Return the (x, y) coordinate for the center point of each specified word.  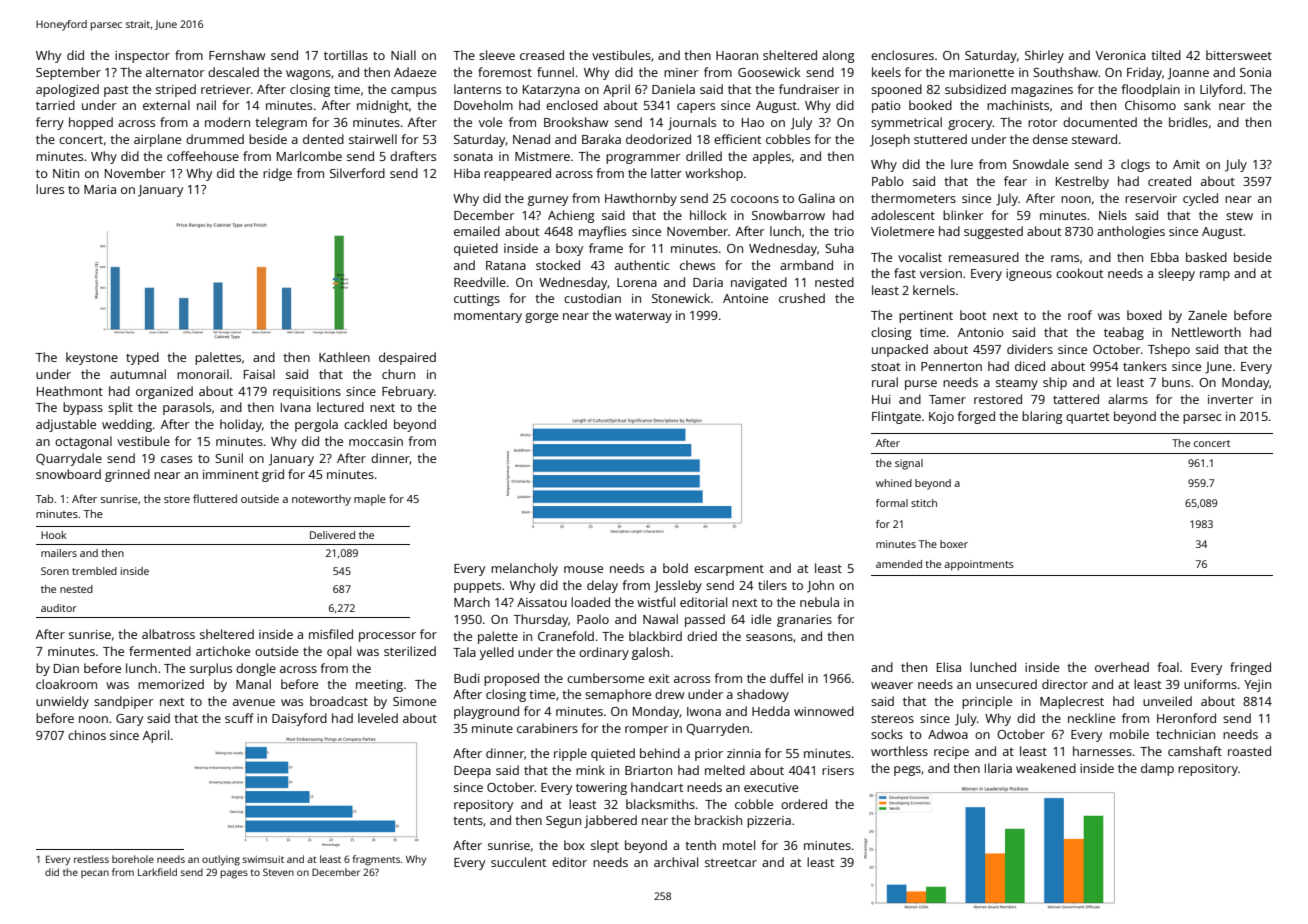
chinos (87, 735)
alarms (1128, 399)
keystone (92, 358)
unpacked (900, 350)
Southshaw (1065, 72)
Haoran (737, 55)
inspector (142, 57)
